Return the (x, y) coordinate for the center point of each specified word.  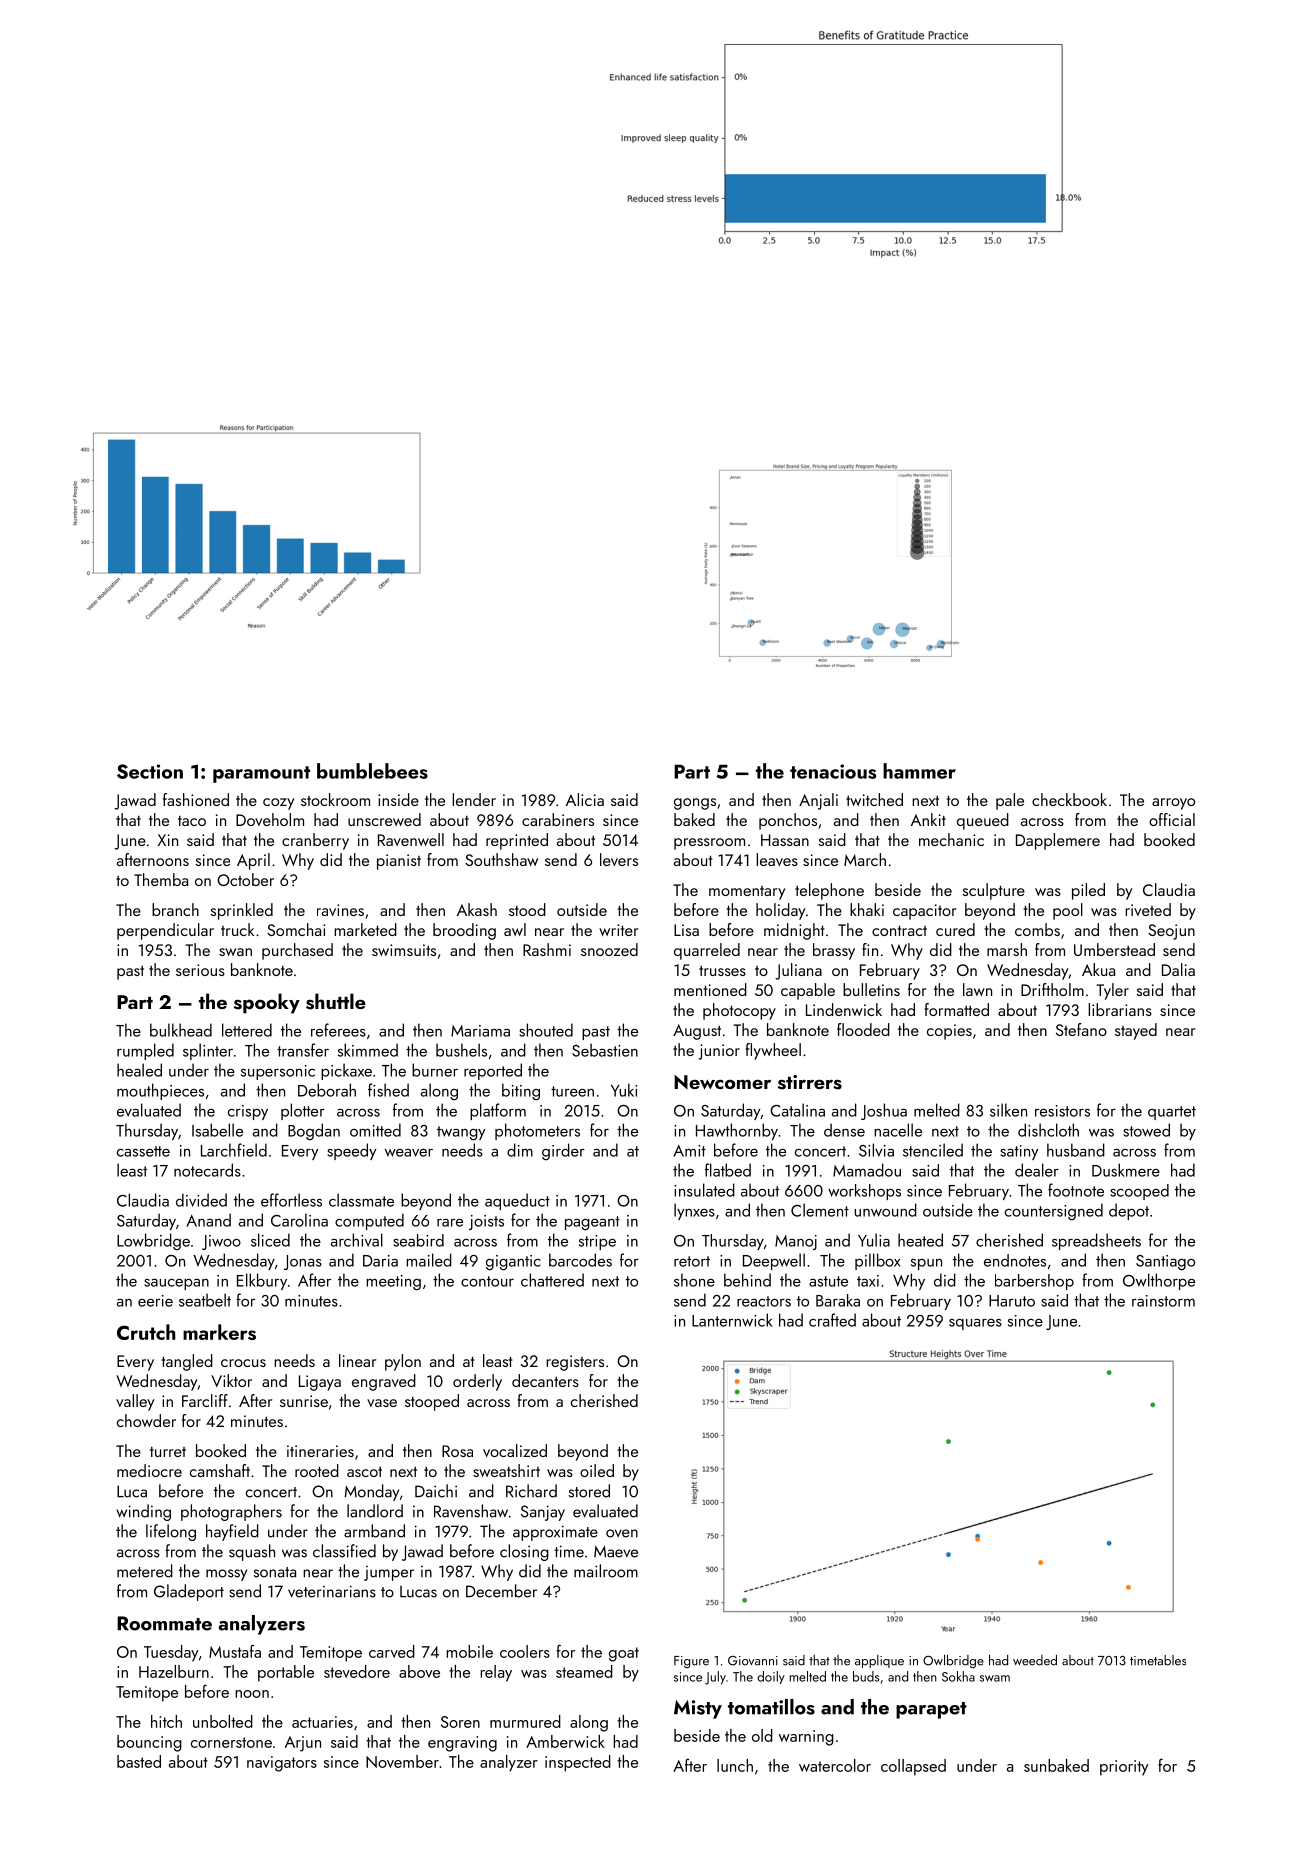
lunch (735, 1765)
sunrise (304, 1401)
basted (139, 1761)
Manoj (796, 1242)
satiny (1019, 1152)
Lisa (686, 930)
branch (175, 909)
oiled (597, 1470)
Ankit (928, 819)
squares (975, 1324)
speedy (352, 1151)
